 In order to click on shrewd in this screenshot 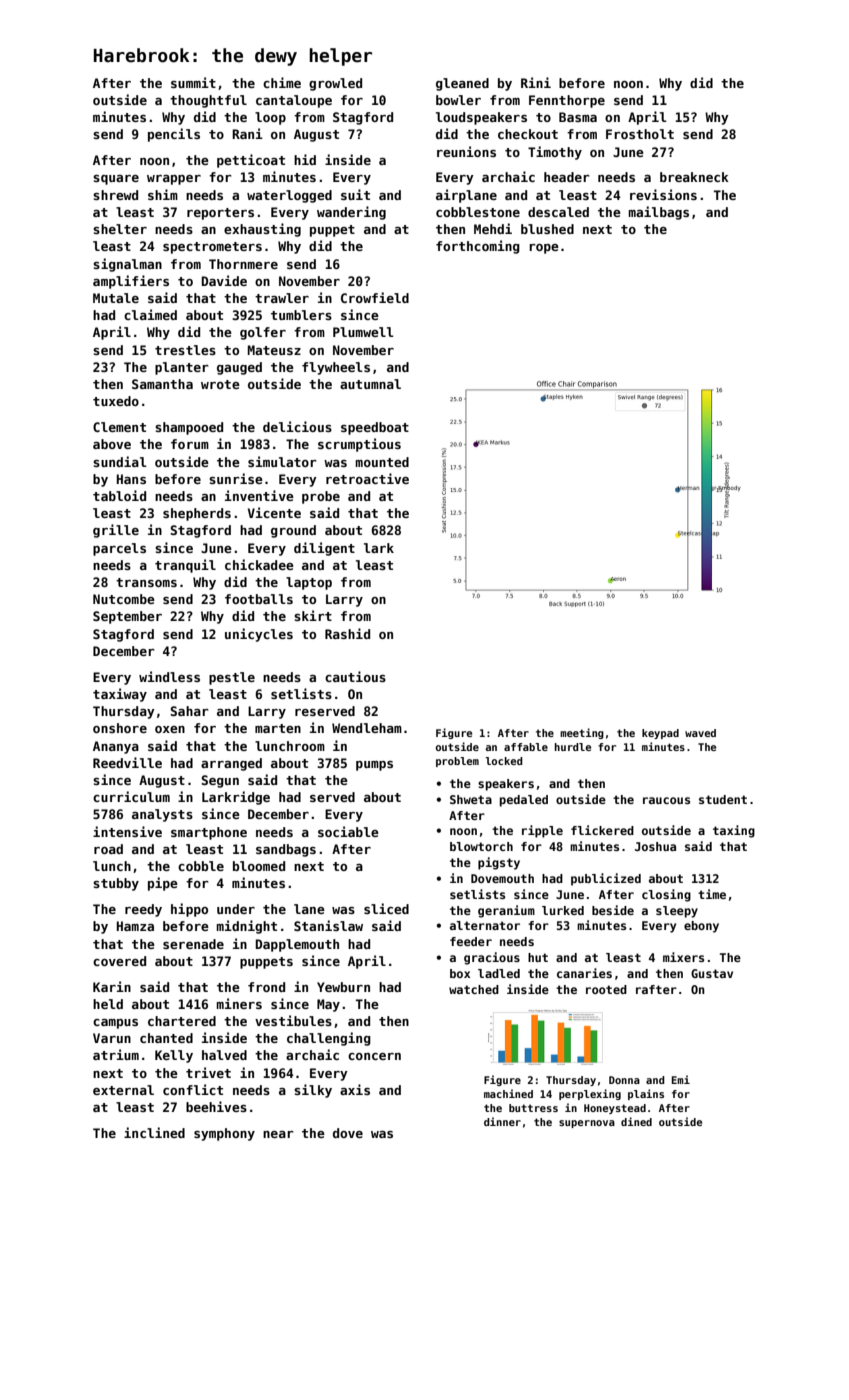, I will do `click(115, 195)`.
